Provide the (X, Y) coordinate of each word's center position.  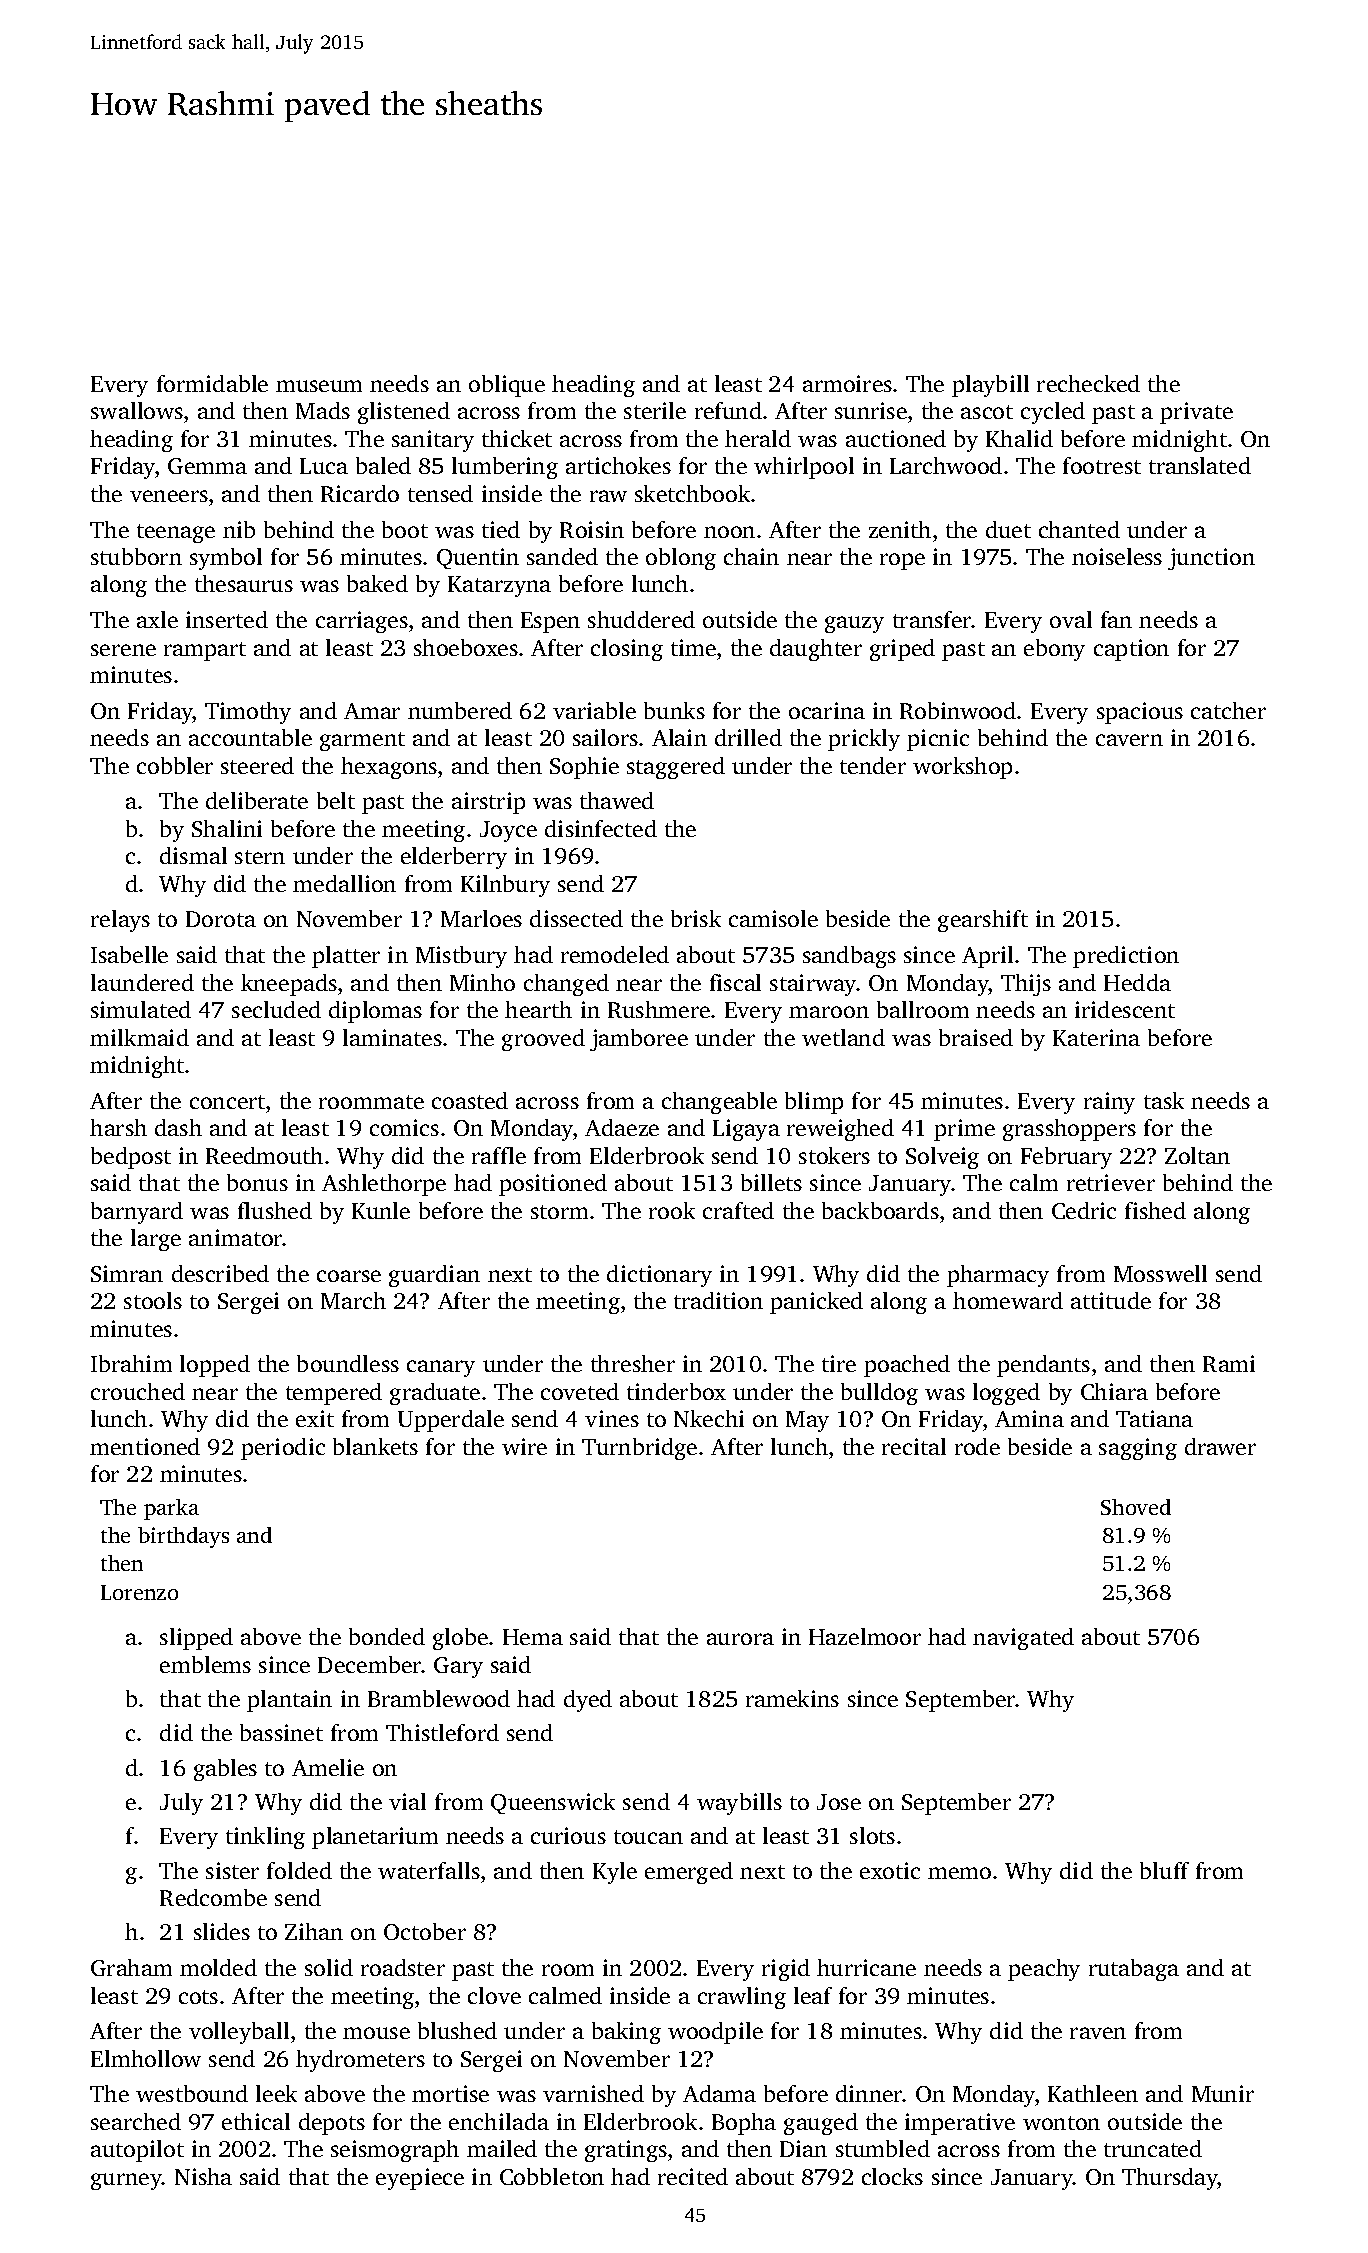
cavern (1129, 740)
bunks (674, 710)
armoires (847, 383)
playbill (990, 386)
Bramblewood (439, 1698)
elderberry (454, 858)
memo (959, 1873)
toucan (648, 1837)
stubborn (136, 556)
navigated (1023, 1639)
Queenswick (553, 1803)
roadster (403, 1967)
